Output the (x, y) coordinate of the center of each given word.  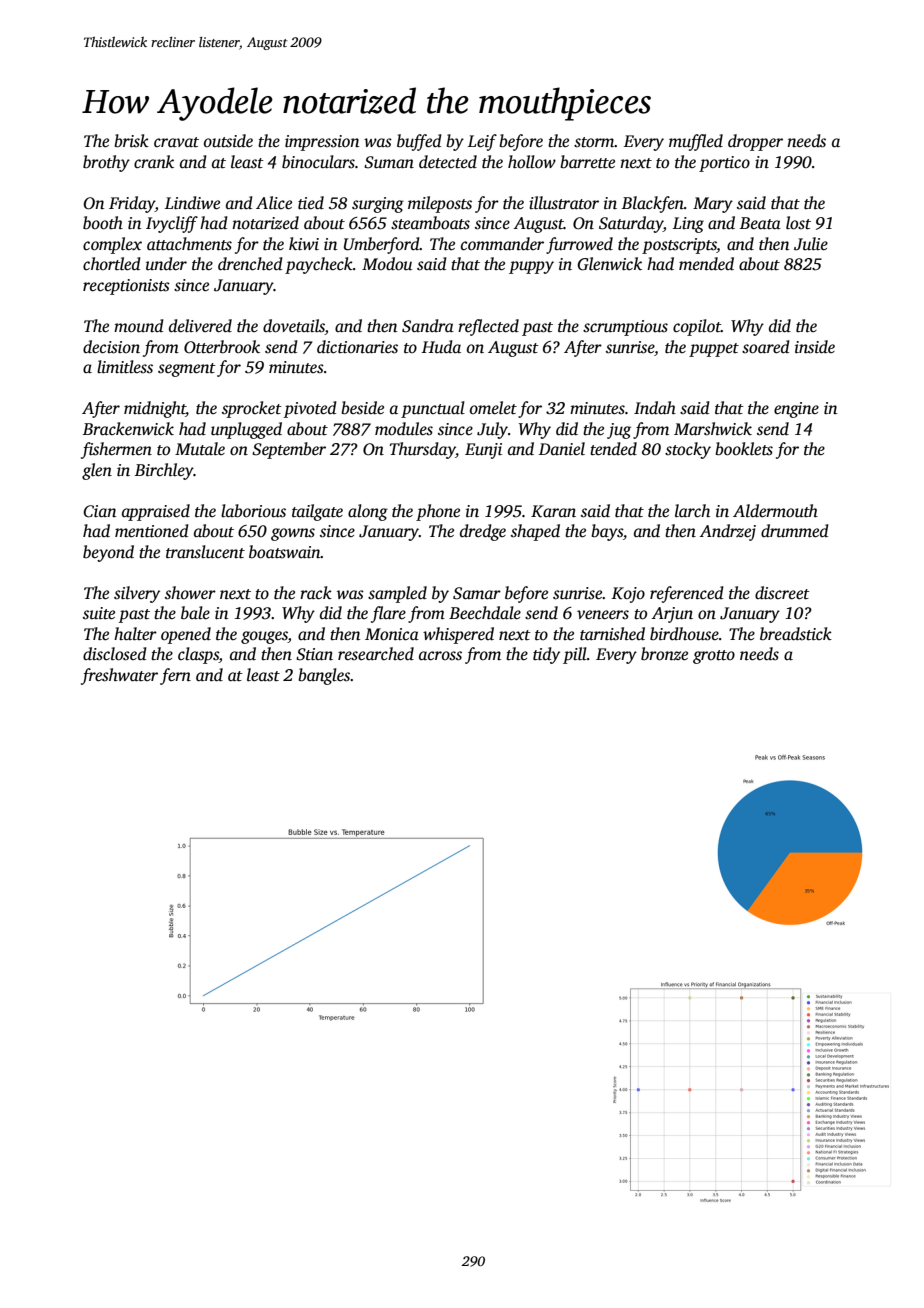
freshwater (119, 676)
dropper (755, 142)
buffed (419, 142)
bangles (324, 676)
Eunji (483, 451)
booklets (744, 449)
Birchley (164, 471)
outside (228, 141)
